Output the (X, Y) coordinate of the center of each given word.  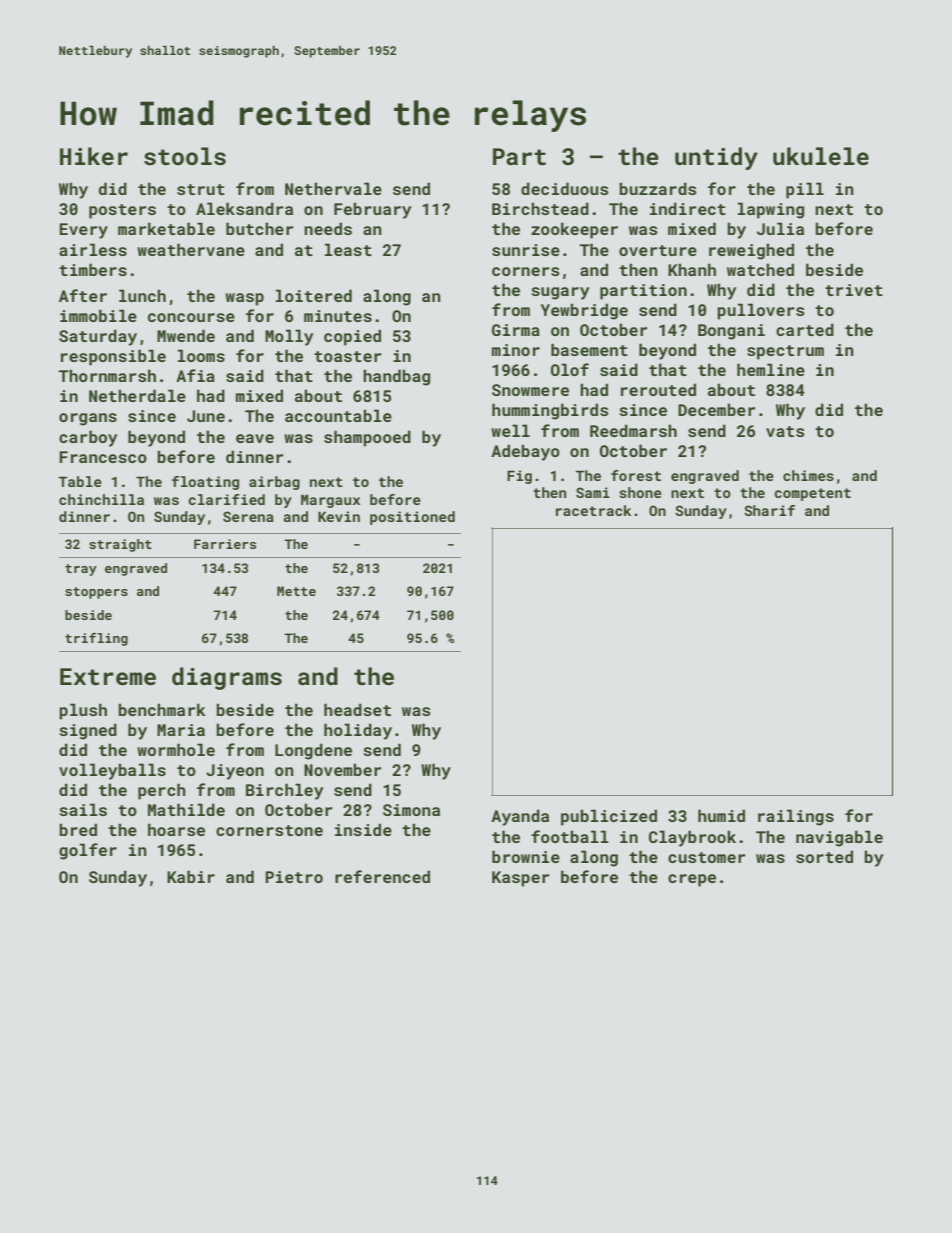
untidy (716, 158)
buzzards (658, 188)
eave (255, 438)
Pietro (294, 877)
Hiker (94, 156)
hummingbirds (550, 411)
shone (640, 492)
